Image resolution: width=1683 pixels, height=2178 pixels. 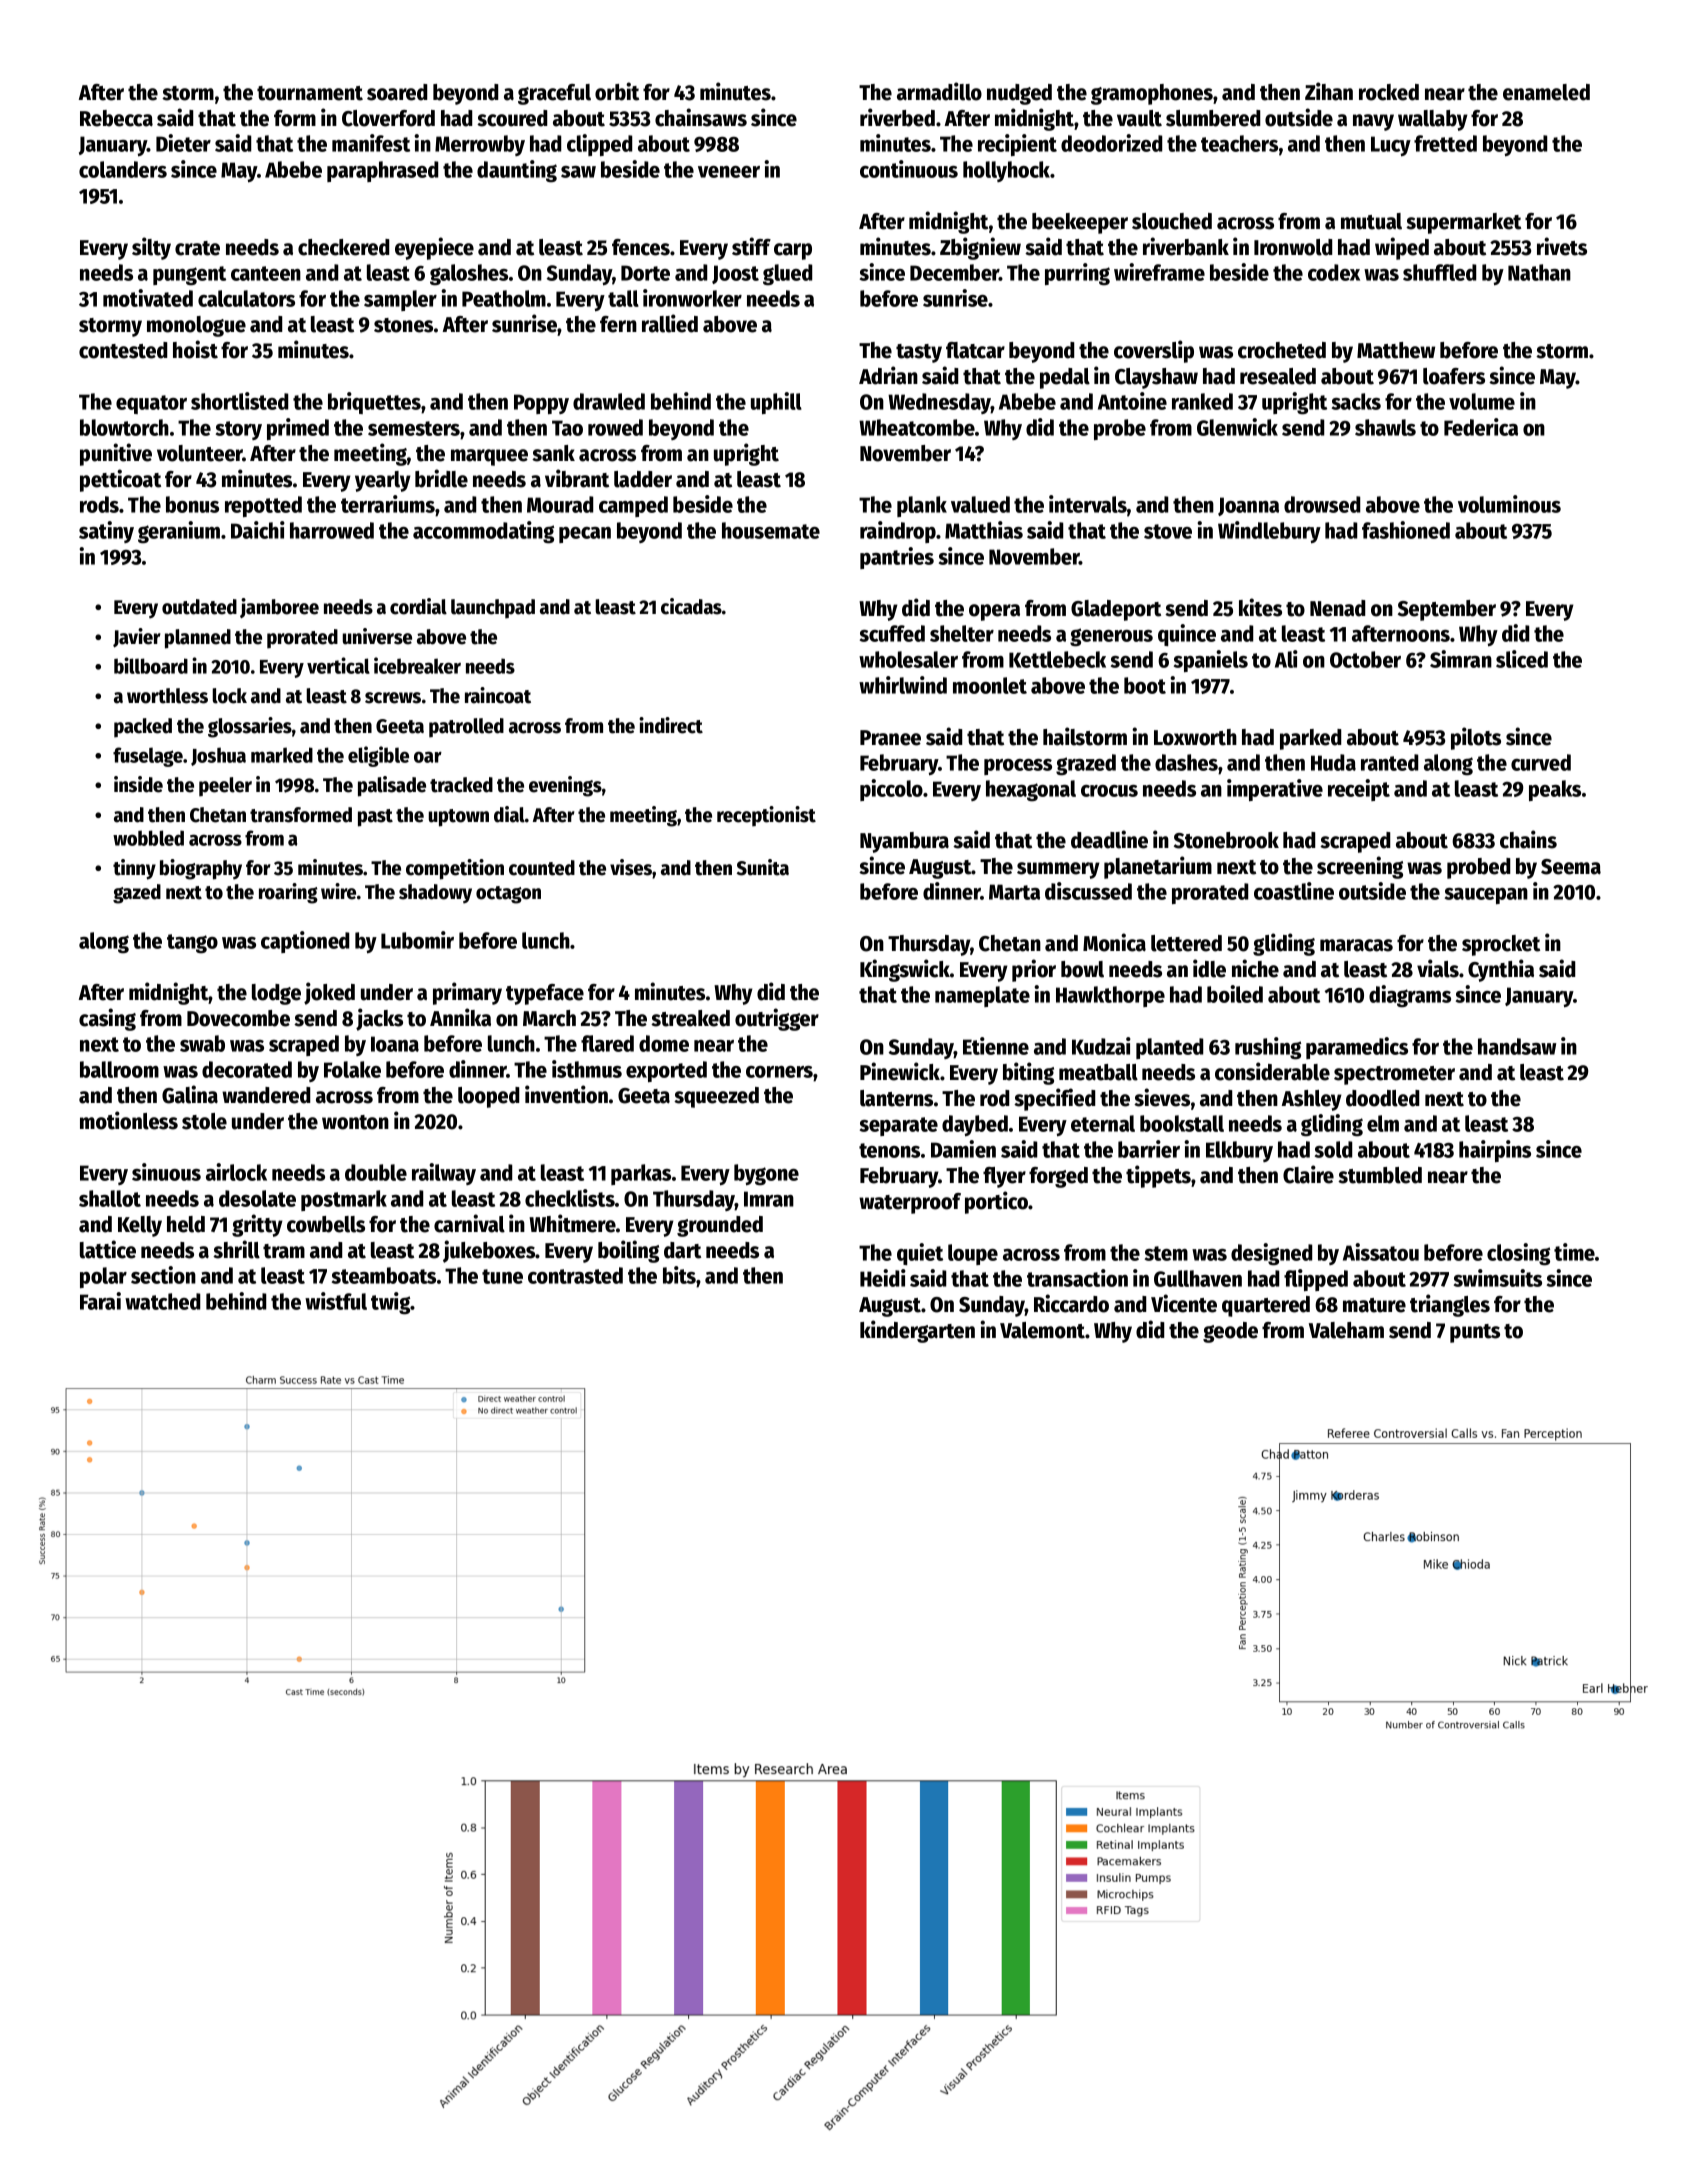 I want to click on uptown, so click(x=459, y=818).
